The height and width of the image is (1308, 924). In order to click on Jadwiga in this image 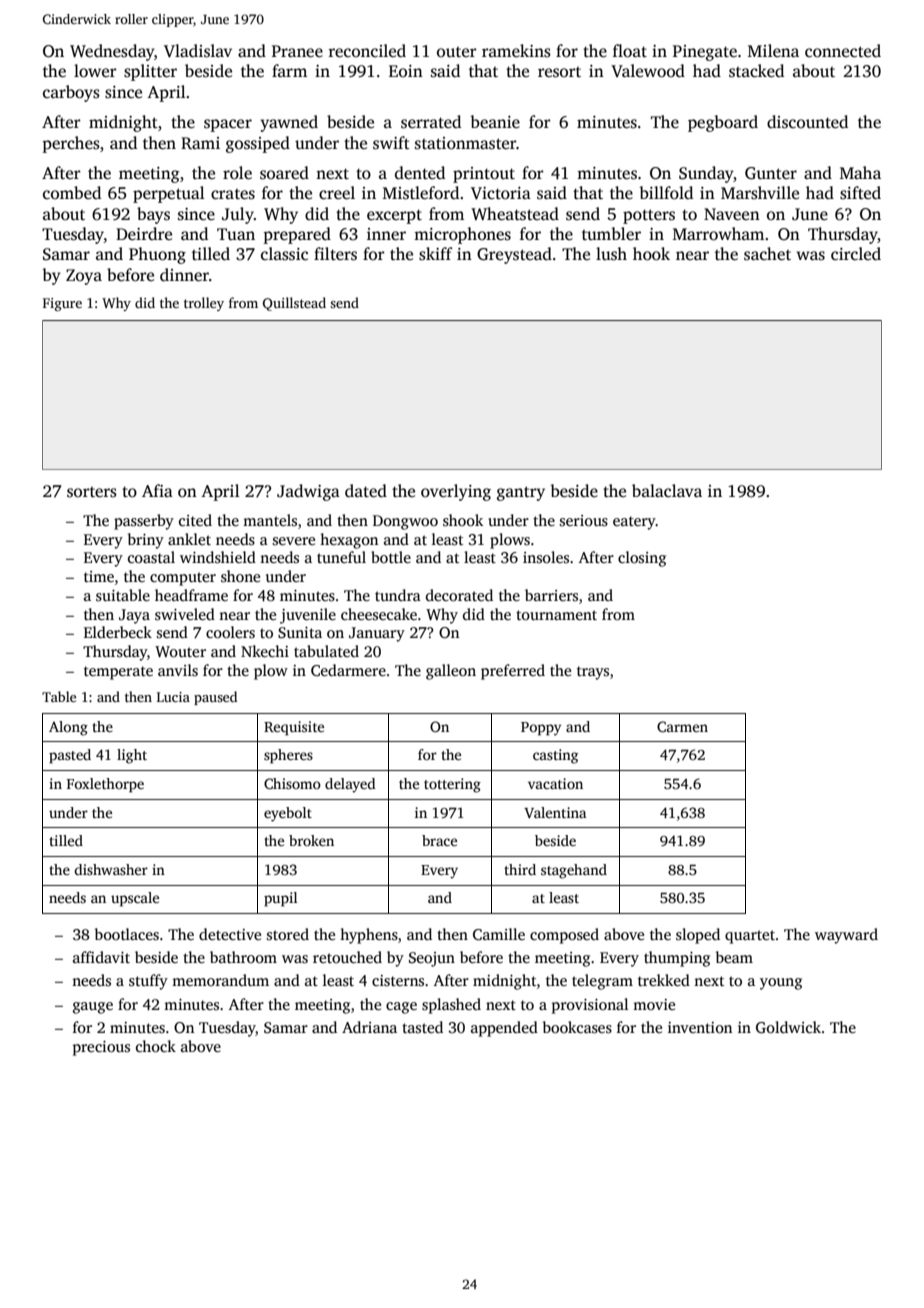, I will do `click(308, 492)`.
